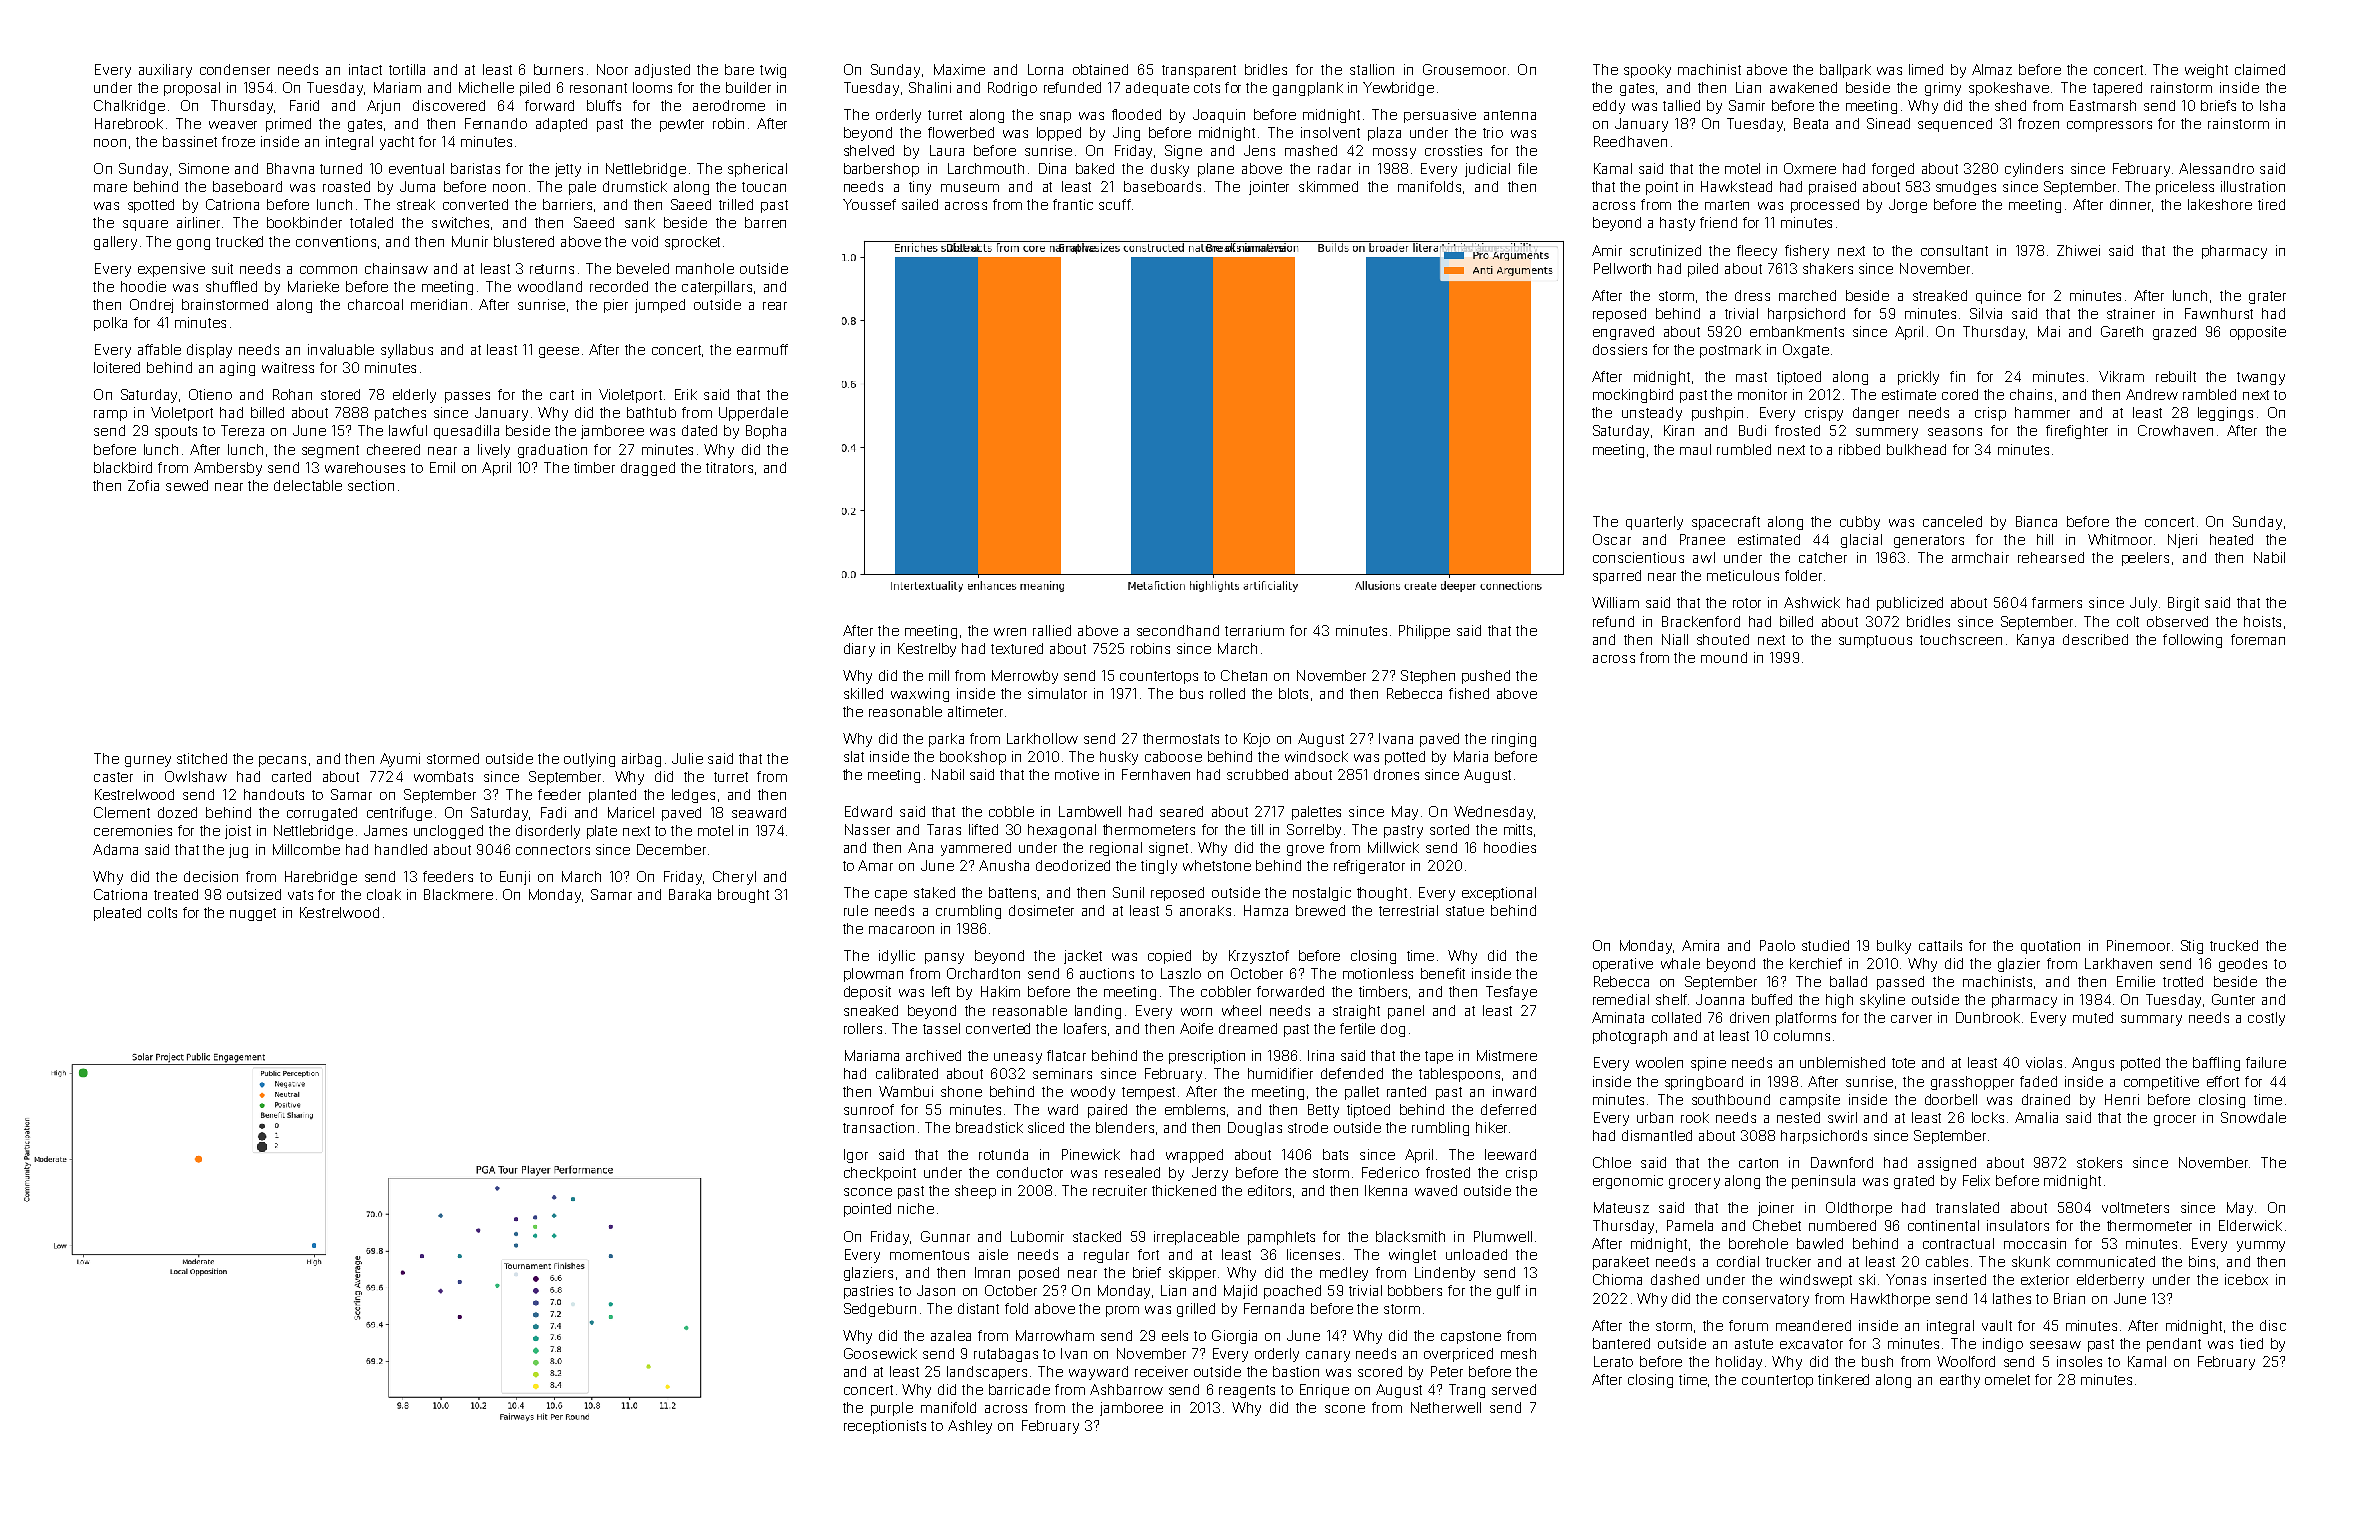  Describe the element at coordinates (1875, 641) in the page. I see `sumptuous` at that location.
